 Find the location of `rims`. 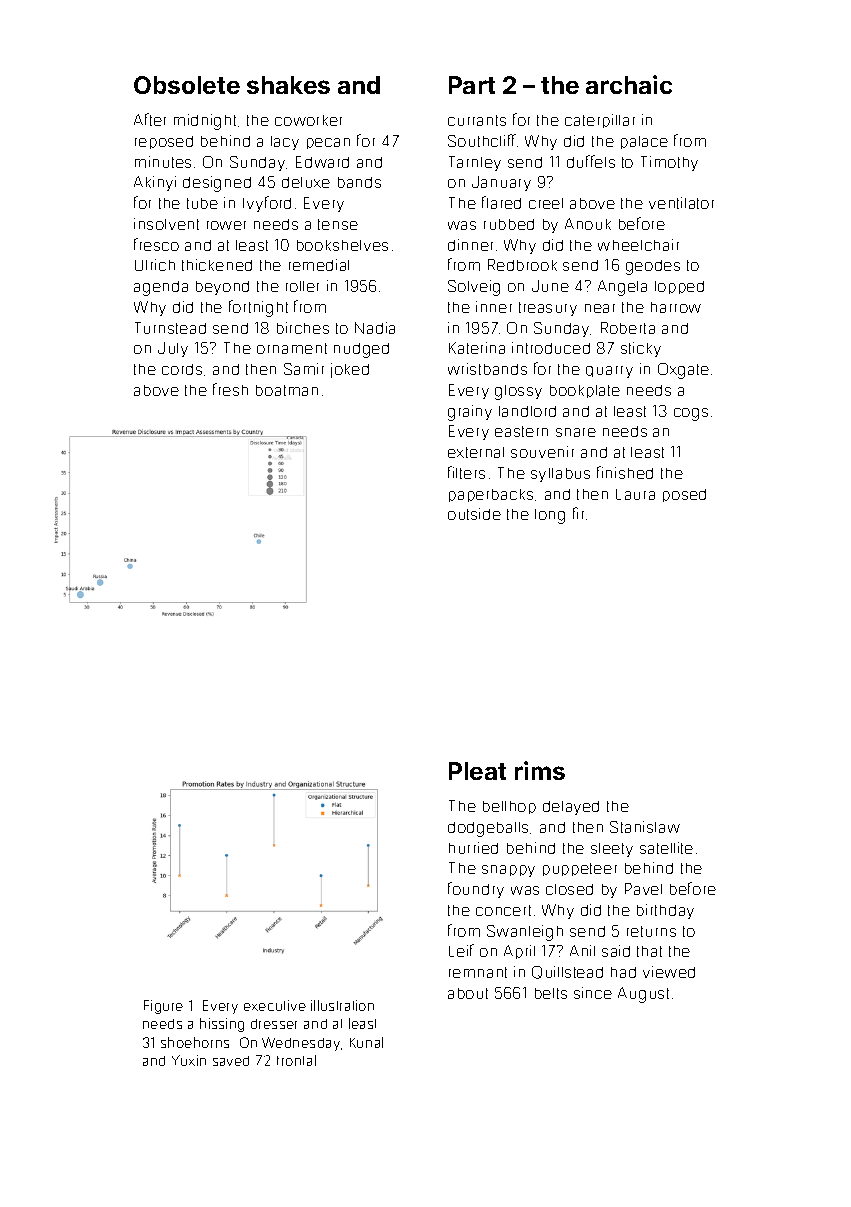

rims is located at coordinates (540, 770).
